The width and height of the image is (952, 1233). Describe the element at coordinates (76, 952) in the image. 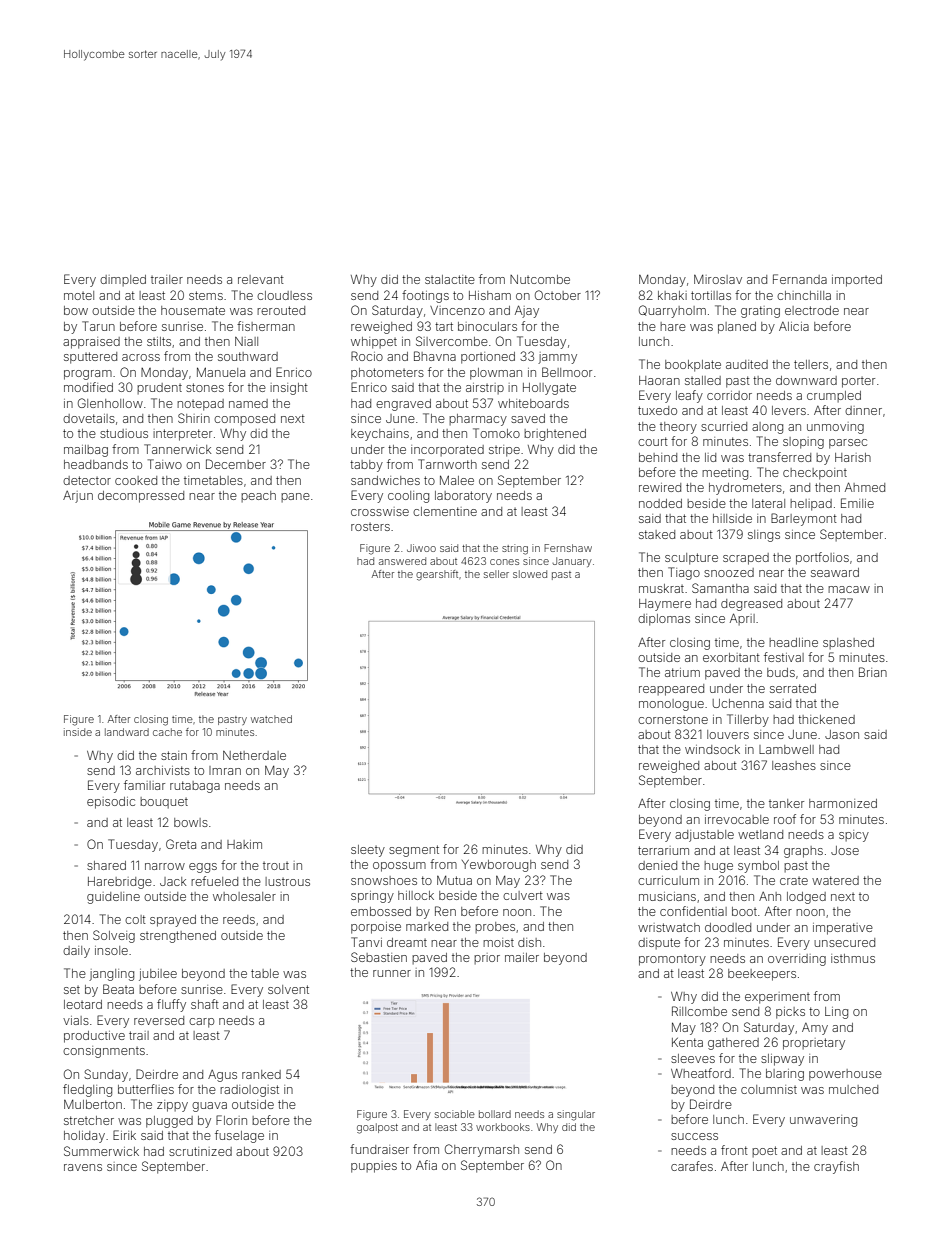

I see `daily` at that location.
